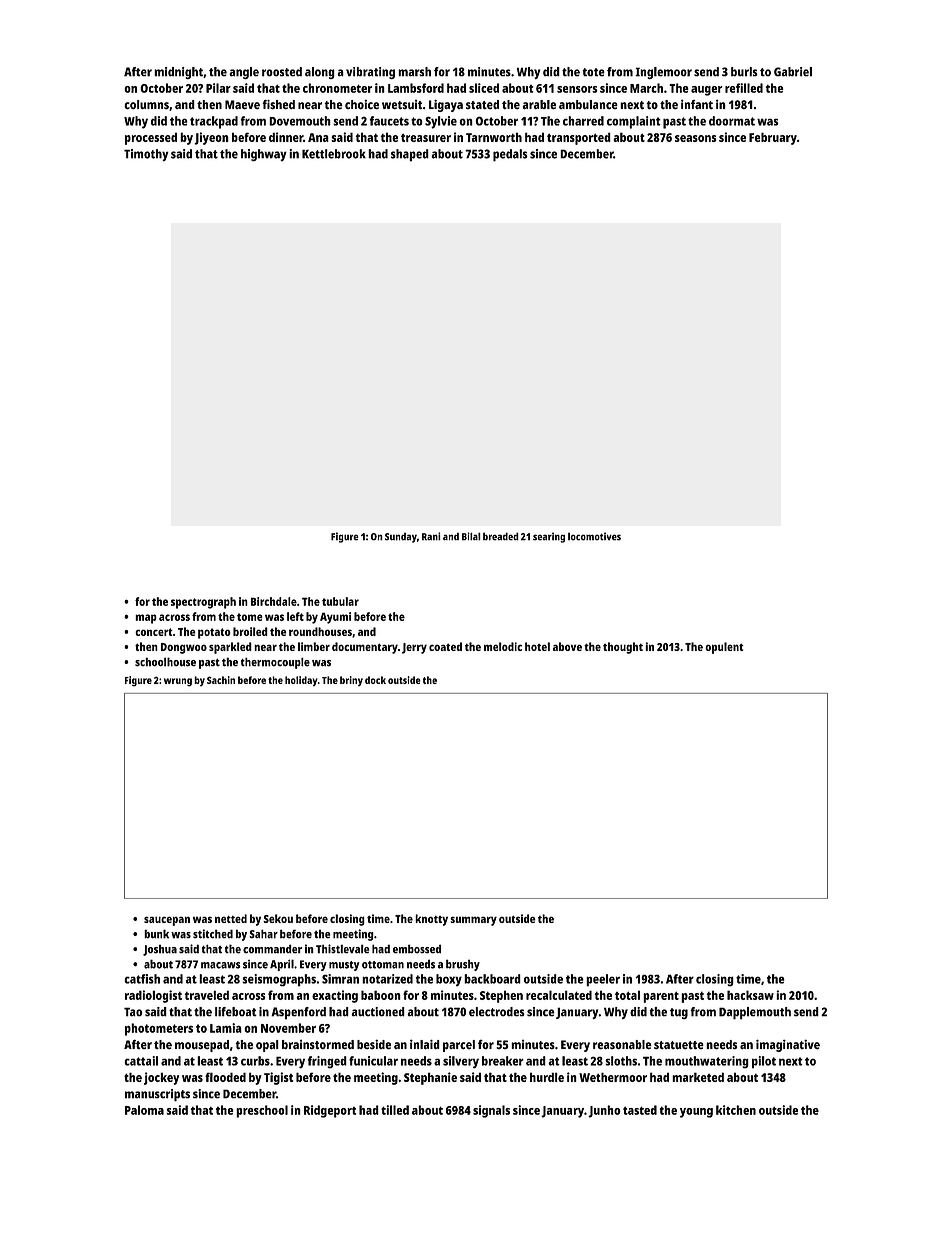 The height and width of the screenshot is (1233, 952). What do you see at coordinates (491, 1111) in the screenshot?
I see `signals` at bounding box center [491, 1111].
